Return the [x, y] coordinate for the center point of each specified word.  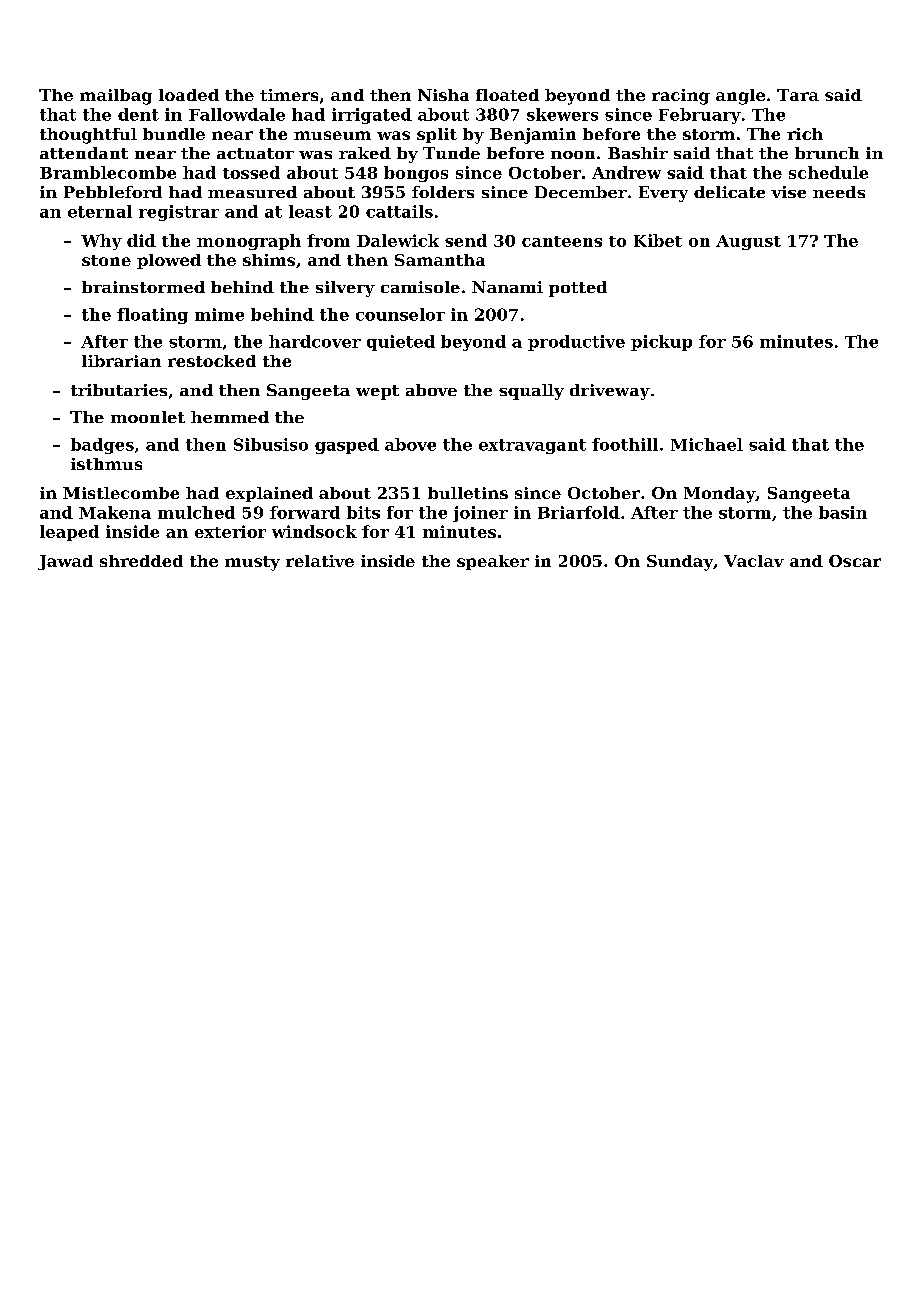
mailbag [116, 97]
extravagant [532, 446]
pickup [661, 343]
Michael [707, 444]
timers [289, 95]
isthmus [106, 464]
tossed [251, 172]
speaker [493, 562]
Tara [798, 95]
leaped [69, 533]
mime [219, 314]
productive [576, 343]
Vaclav [754, 561]
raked [365, 153]
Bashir [638, 153]
